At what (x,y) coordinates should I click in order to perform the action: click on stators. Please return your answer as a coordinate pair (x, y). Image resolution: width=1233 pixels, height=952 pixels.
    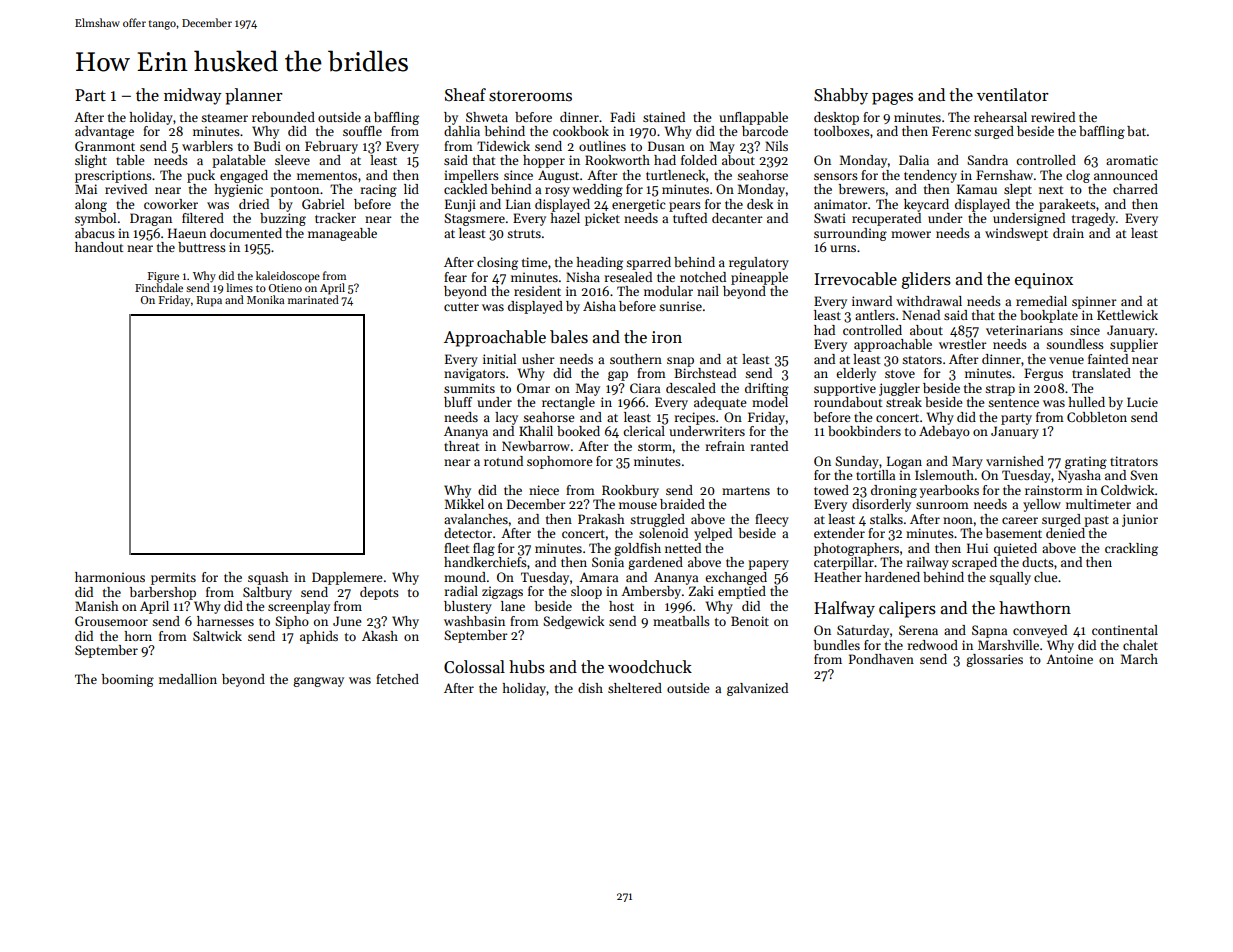
    Looking at the image, I should click on (922, 360).
